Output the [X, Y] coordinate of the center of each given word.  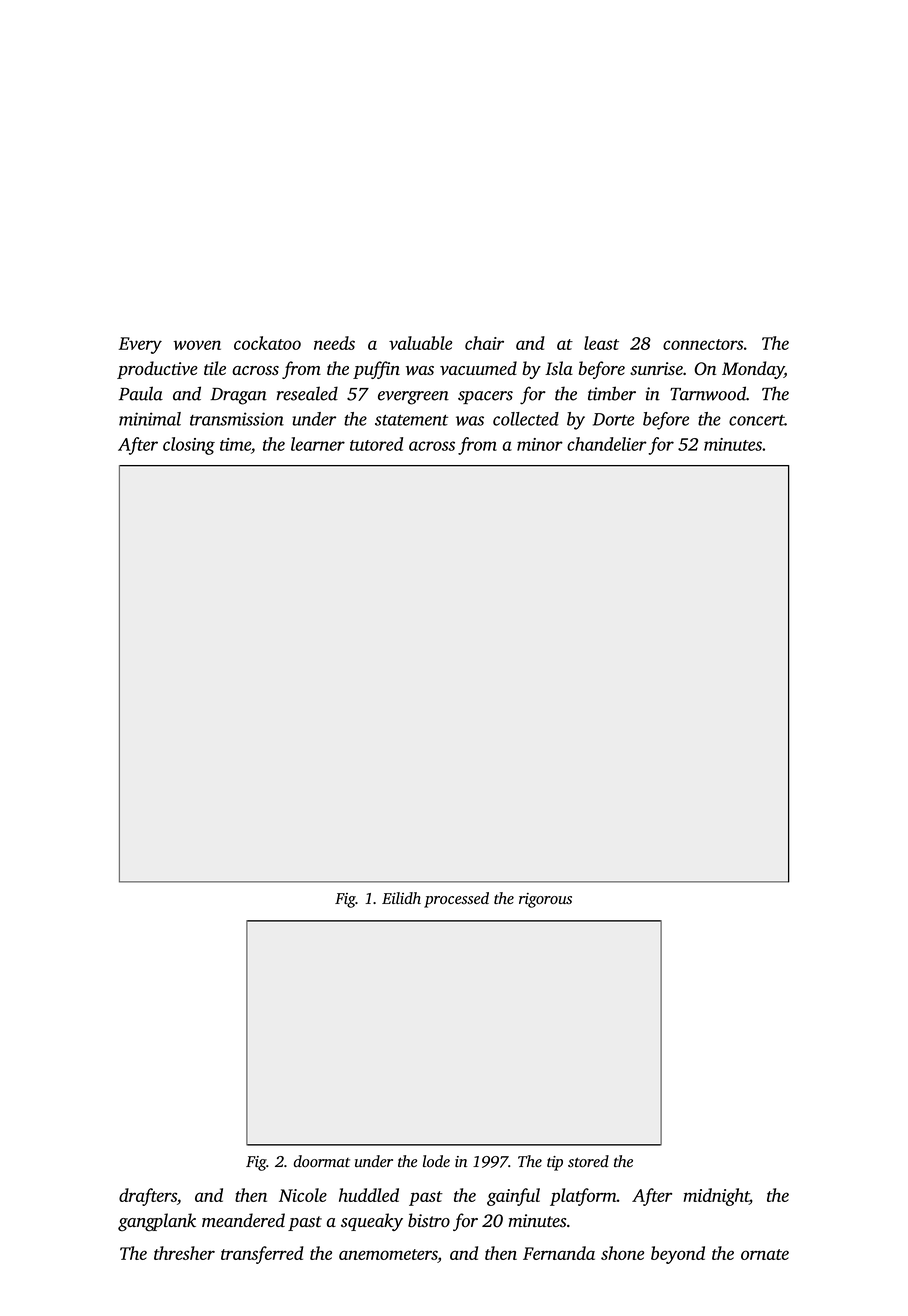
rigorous [545, 900]
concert [757, 420]
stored [588, 1161]
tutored [376, 444]
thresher [184, 1253]
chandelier [607, 444]
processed [456, 900]
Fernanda [559, 1253]
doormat [322, 1161]
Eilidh [401, 898]
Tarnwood [708, 393]
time [235, 444]
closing [189, 446]
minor [540, 444]
